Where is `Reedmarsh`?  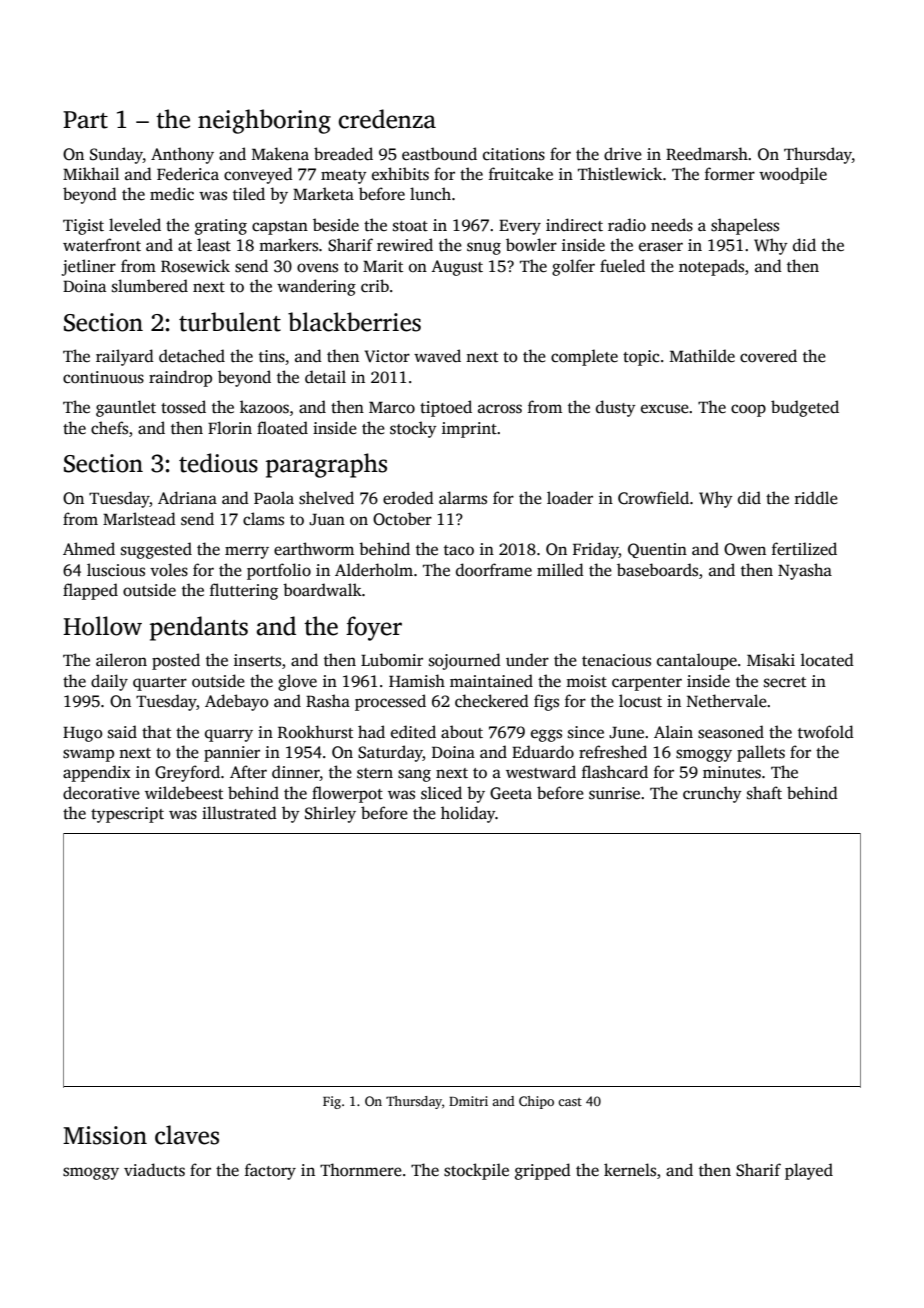 Reedmarsh is located at coordinates (707, 154).
